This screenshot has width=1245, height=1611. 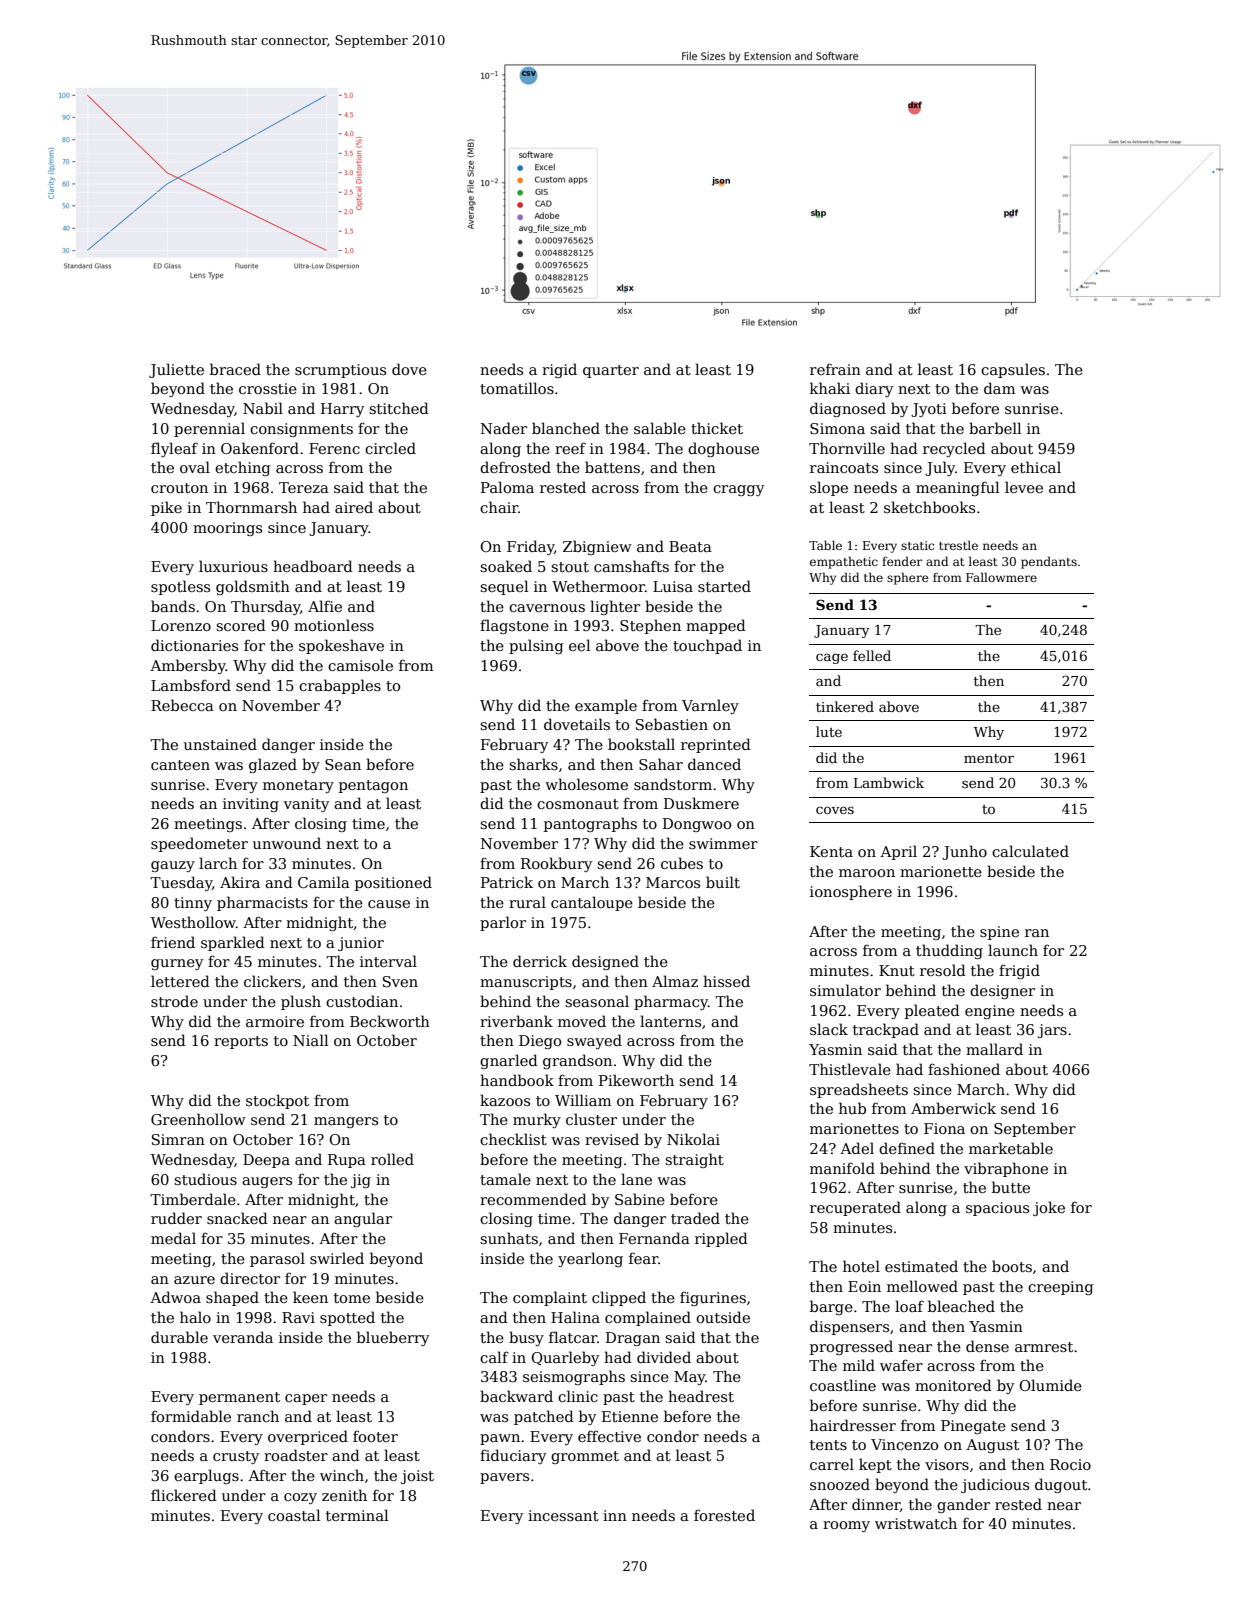 What do you see at coordinates (907, 1148) in the screenshot?
I see `defined` at bounding box center [907, 1148].
